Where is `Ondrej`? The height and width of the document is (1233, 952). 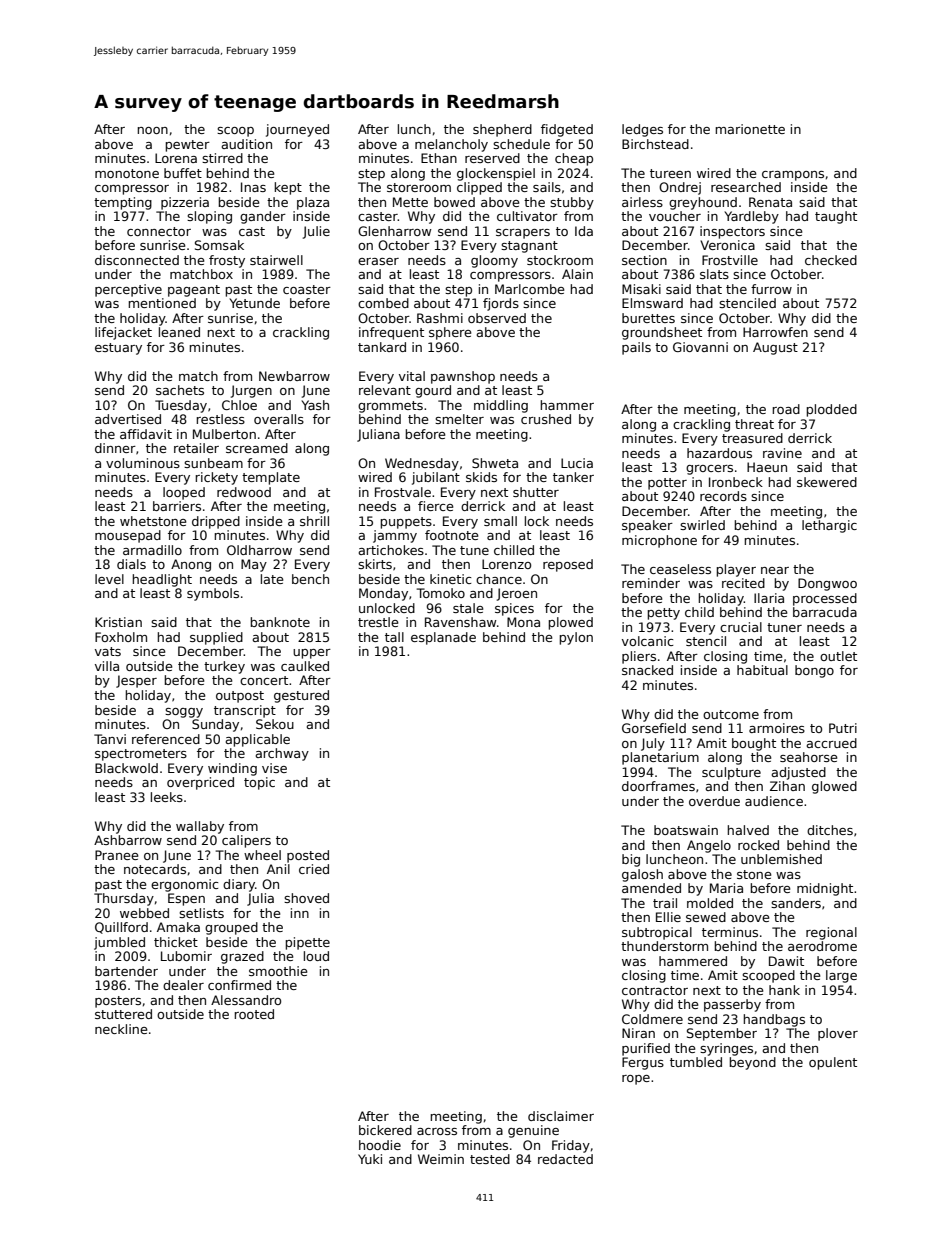
Ondrej is located at coordinates (680, 188).
